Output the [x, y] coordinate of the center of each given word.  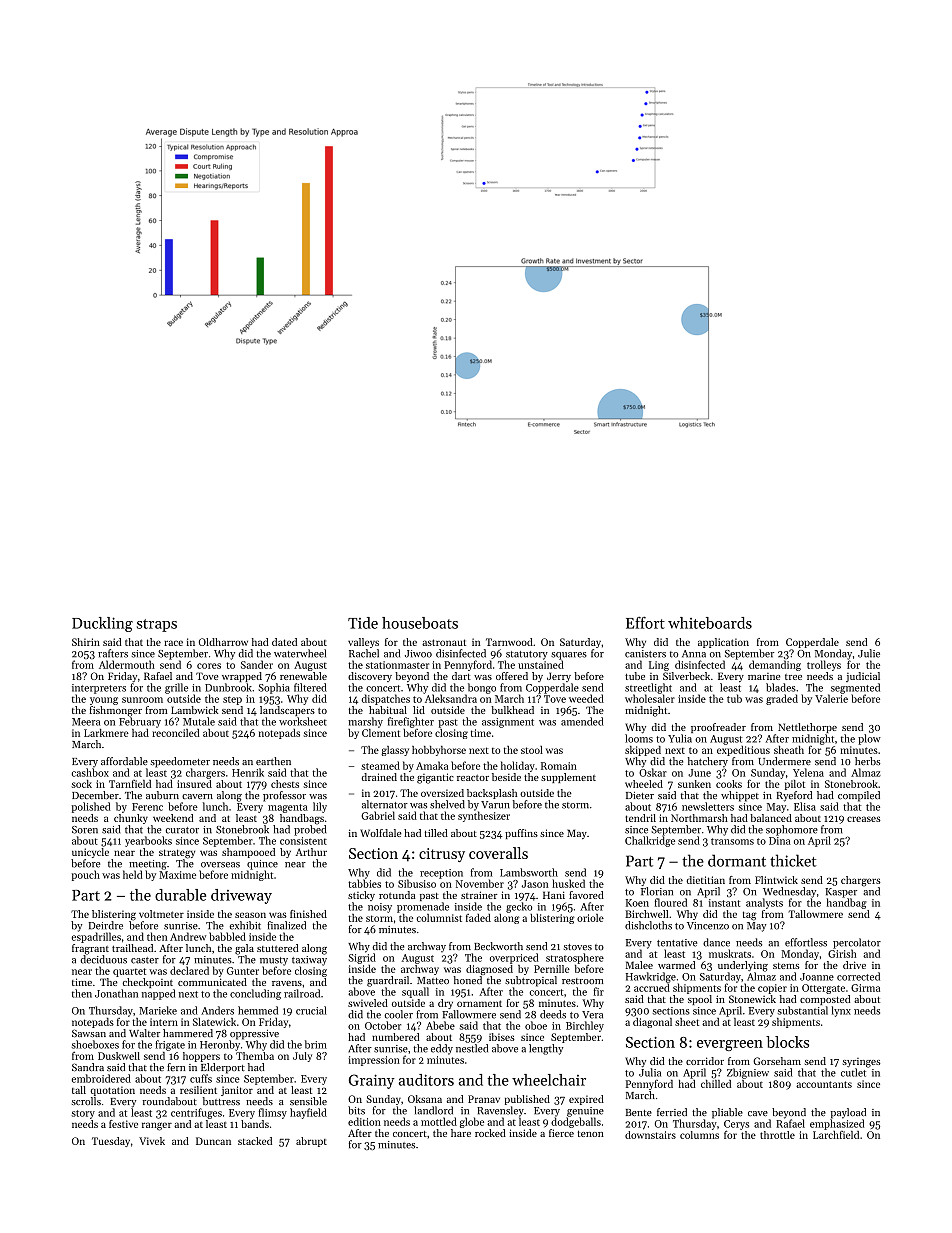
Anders [217, 1010]
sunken [694, 784]
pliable [727, 1113]
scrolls [86, 1101]
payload [848, 1113]
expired [586, 1100]
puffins [521, 834]
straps [157, 625]
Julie [869, 653]
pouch [86, 875]
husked [568, 883]
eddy [442, 1049]
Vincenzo [708, 926]
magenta [288, 808]
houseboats [420, 623]
